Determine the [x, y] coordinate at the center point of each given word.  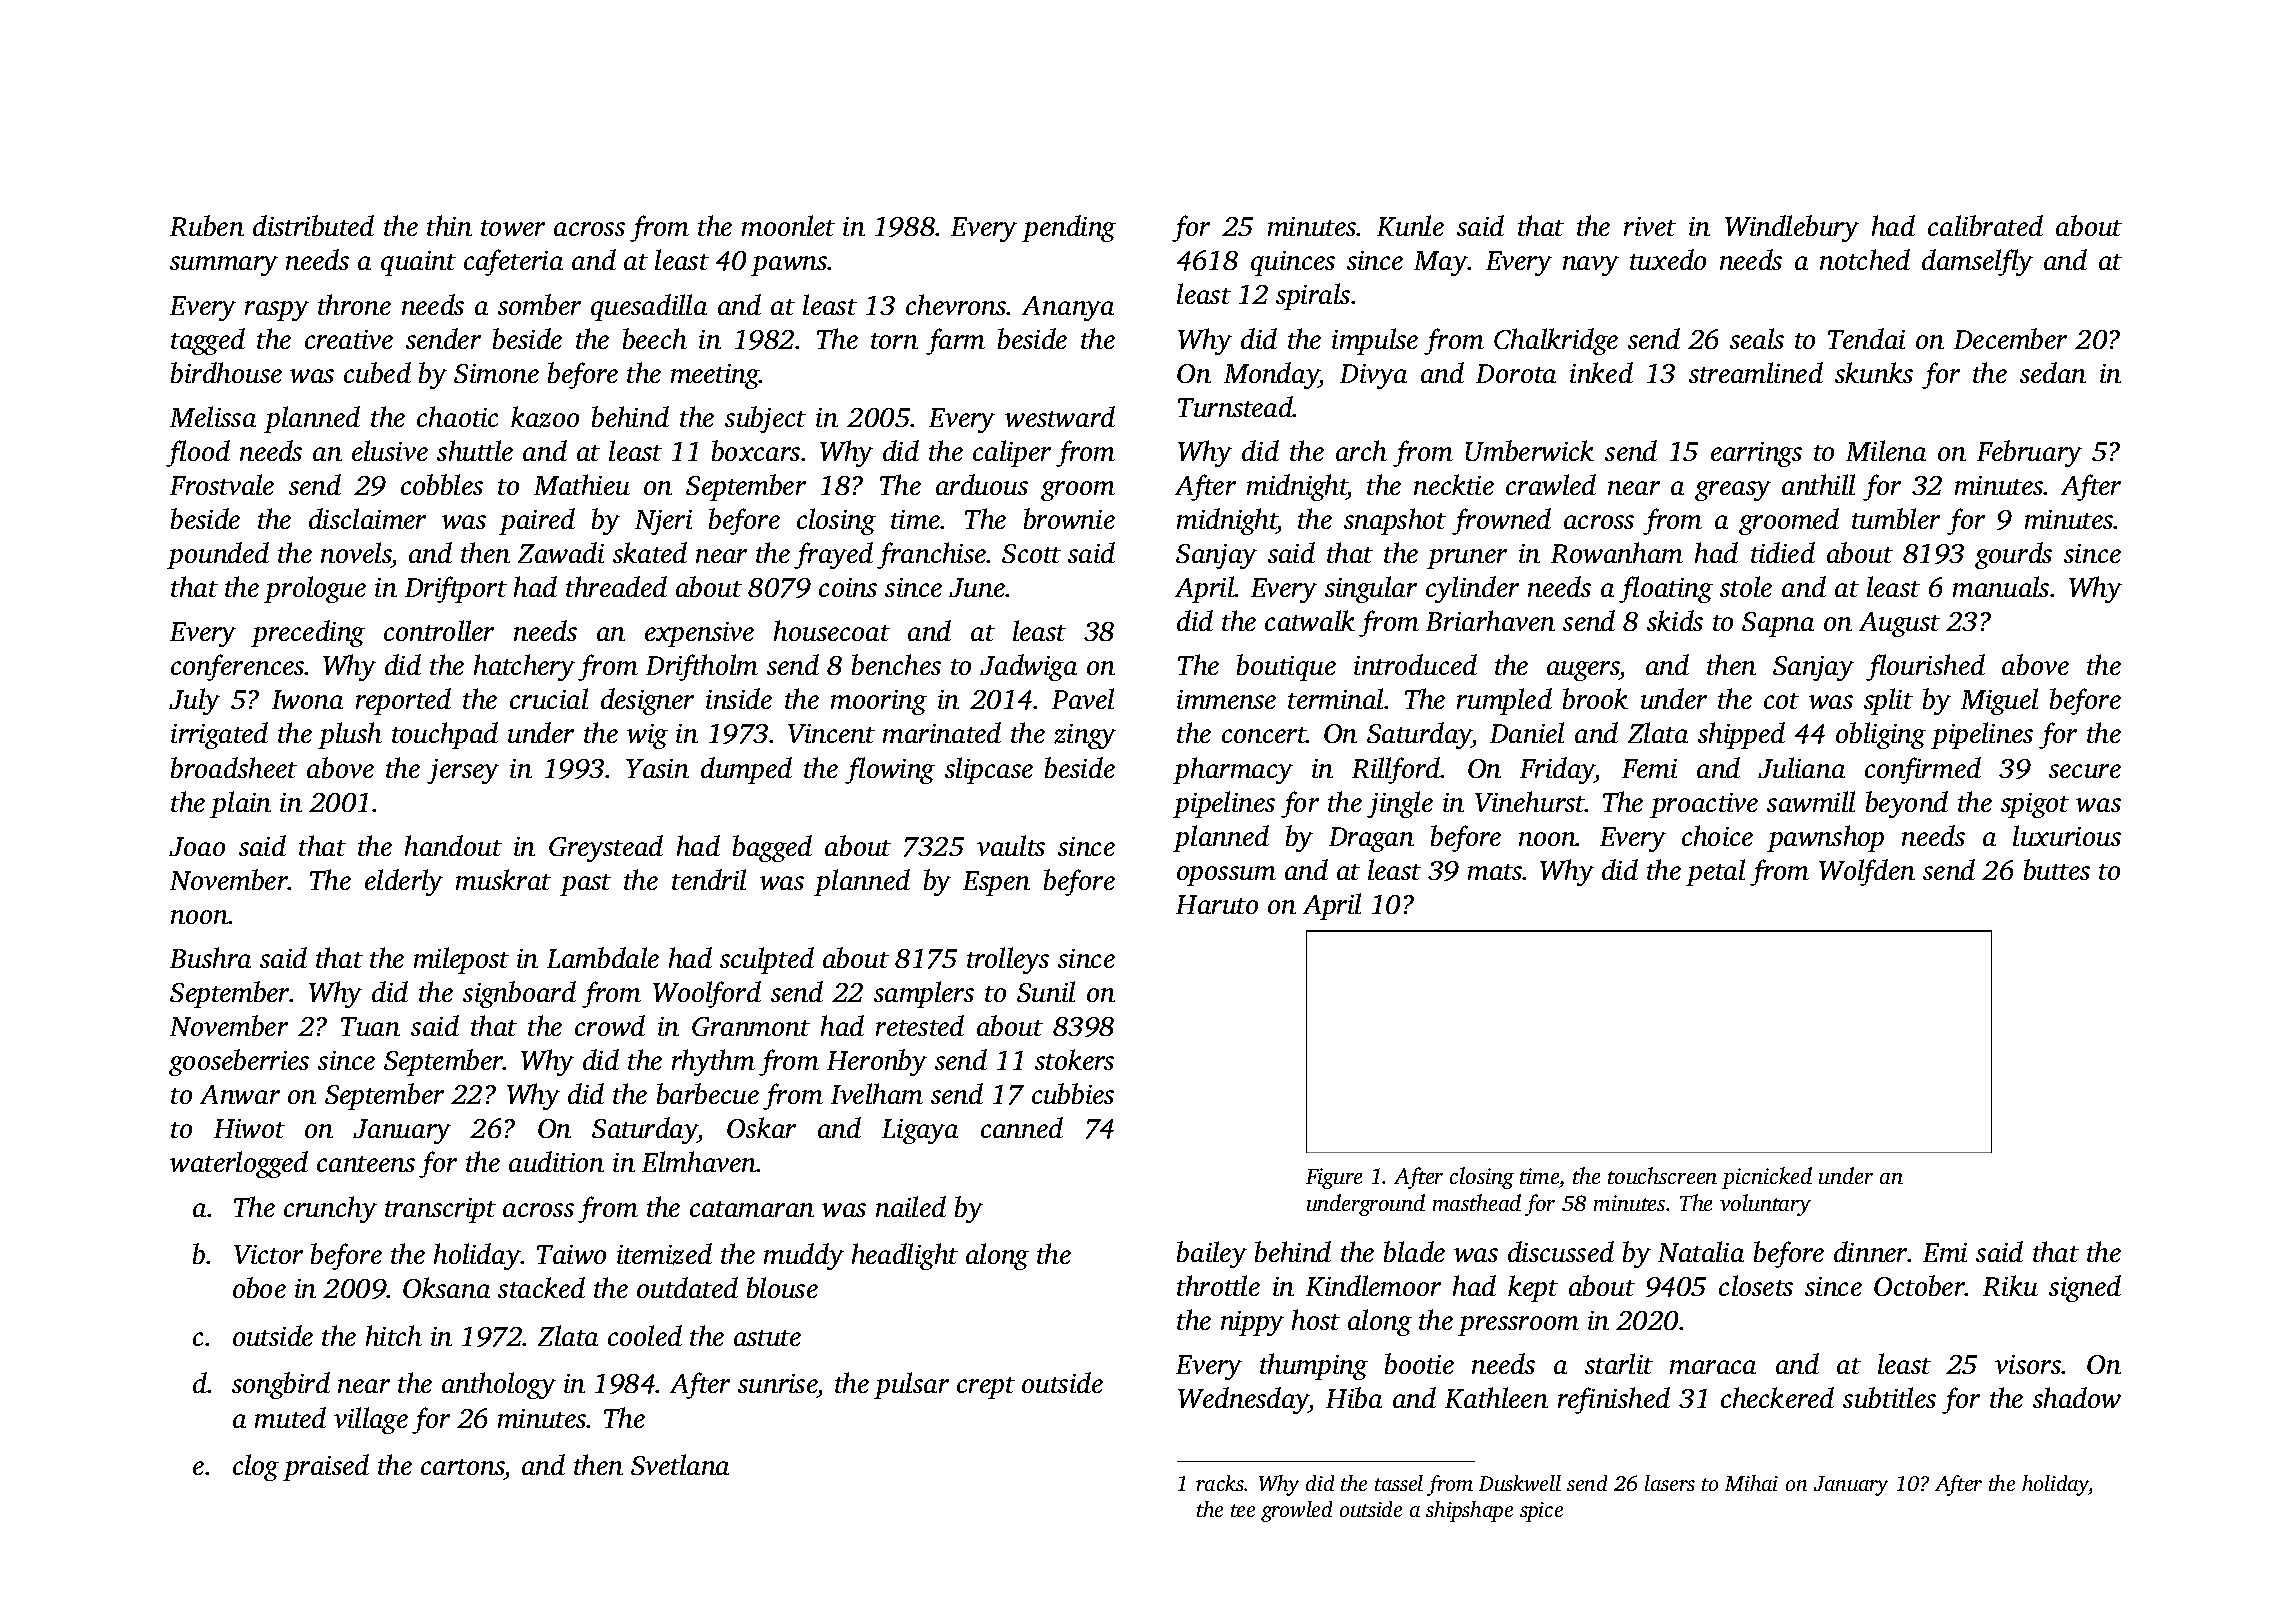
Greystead [606, 848]
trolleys [1008, 960]
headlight [905, 1256]
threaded [616, 586]
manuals [2001, 586]
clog [256, 1467]
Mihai [1751, 1483]
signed [2085, 1288]
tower [513, 228]
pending [1069, 228]
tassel [1399, 1483]
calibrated [1985, 225]
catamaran [752, 1209]
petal [1715, 872]
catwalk [1310, 620]
